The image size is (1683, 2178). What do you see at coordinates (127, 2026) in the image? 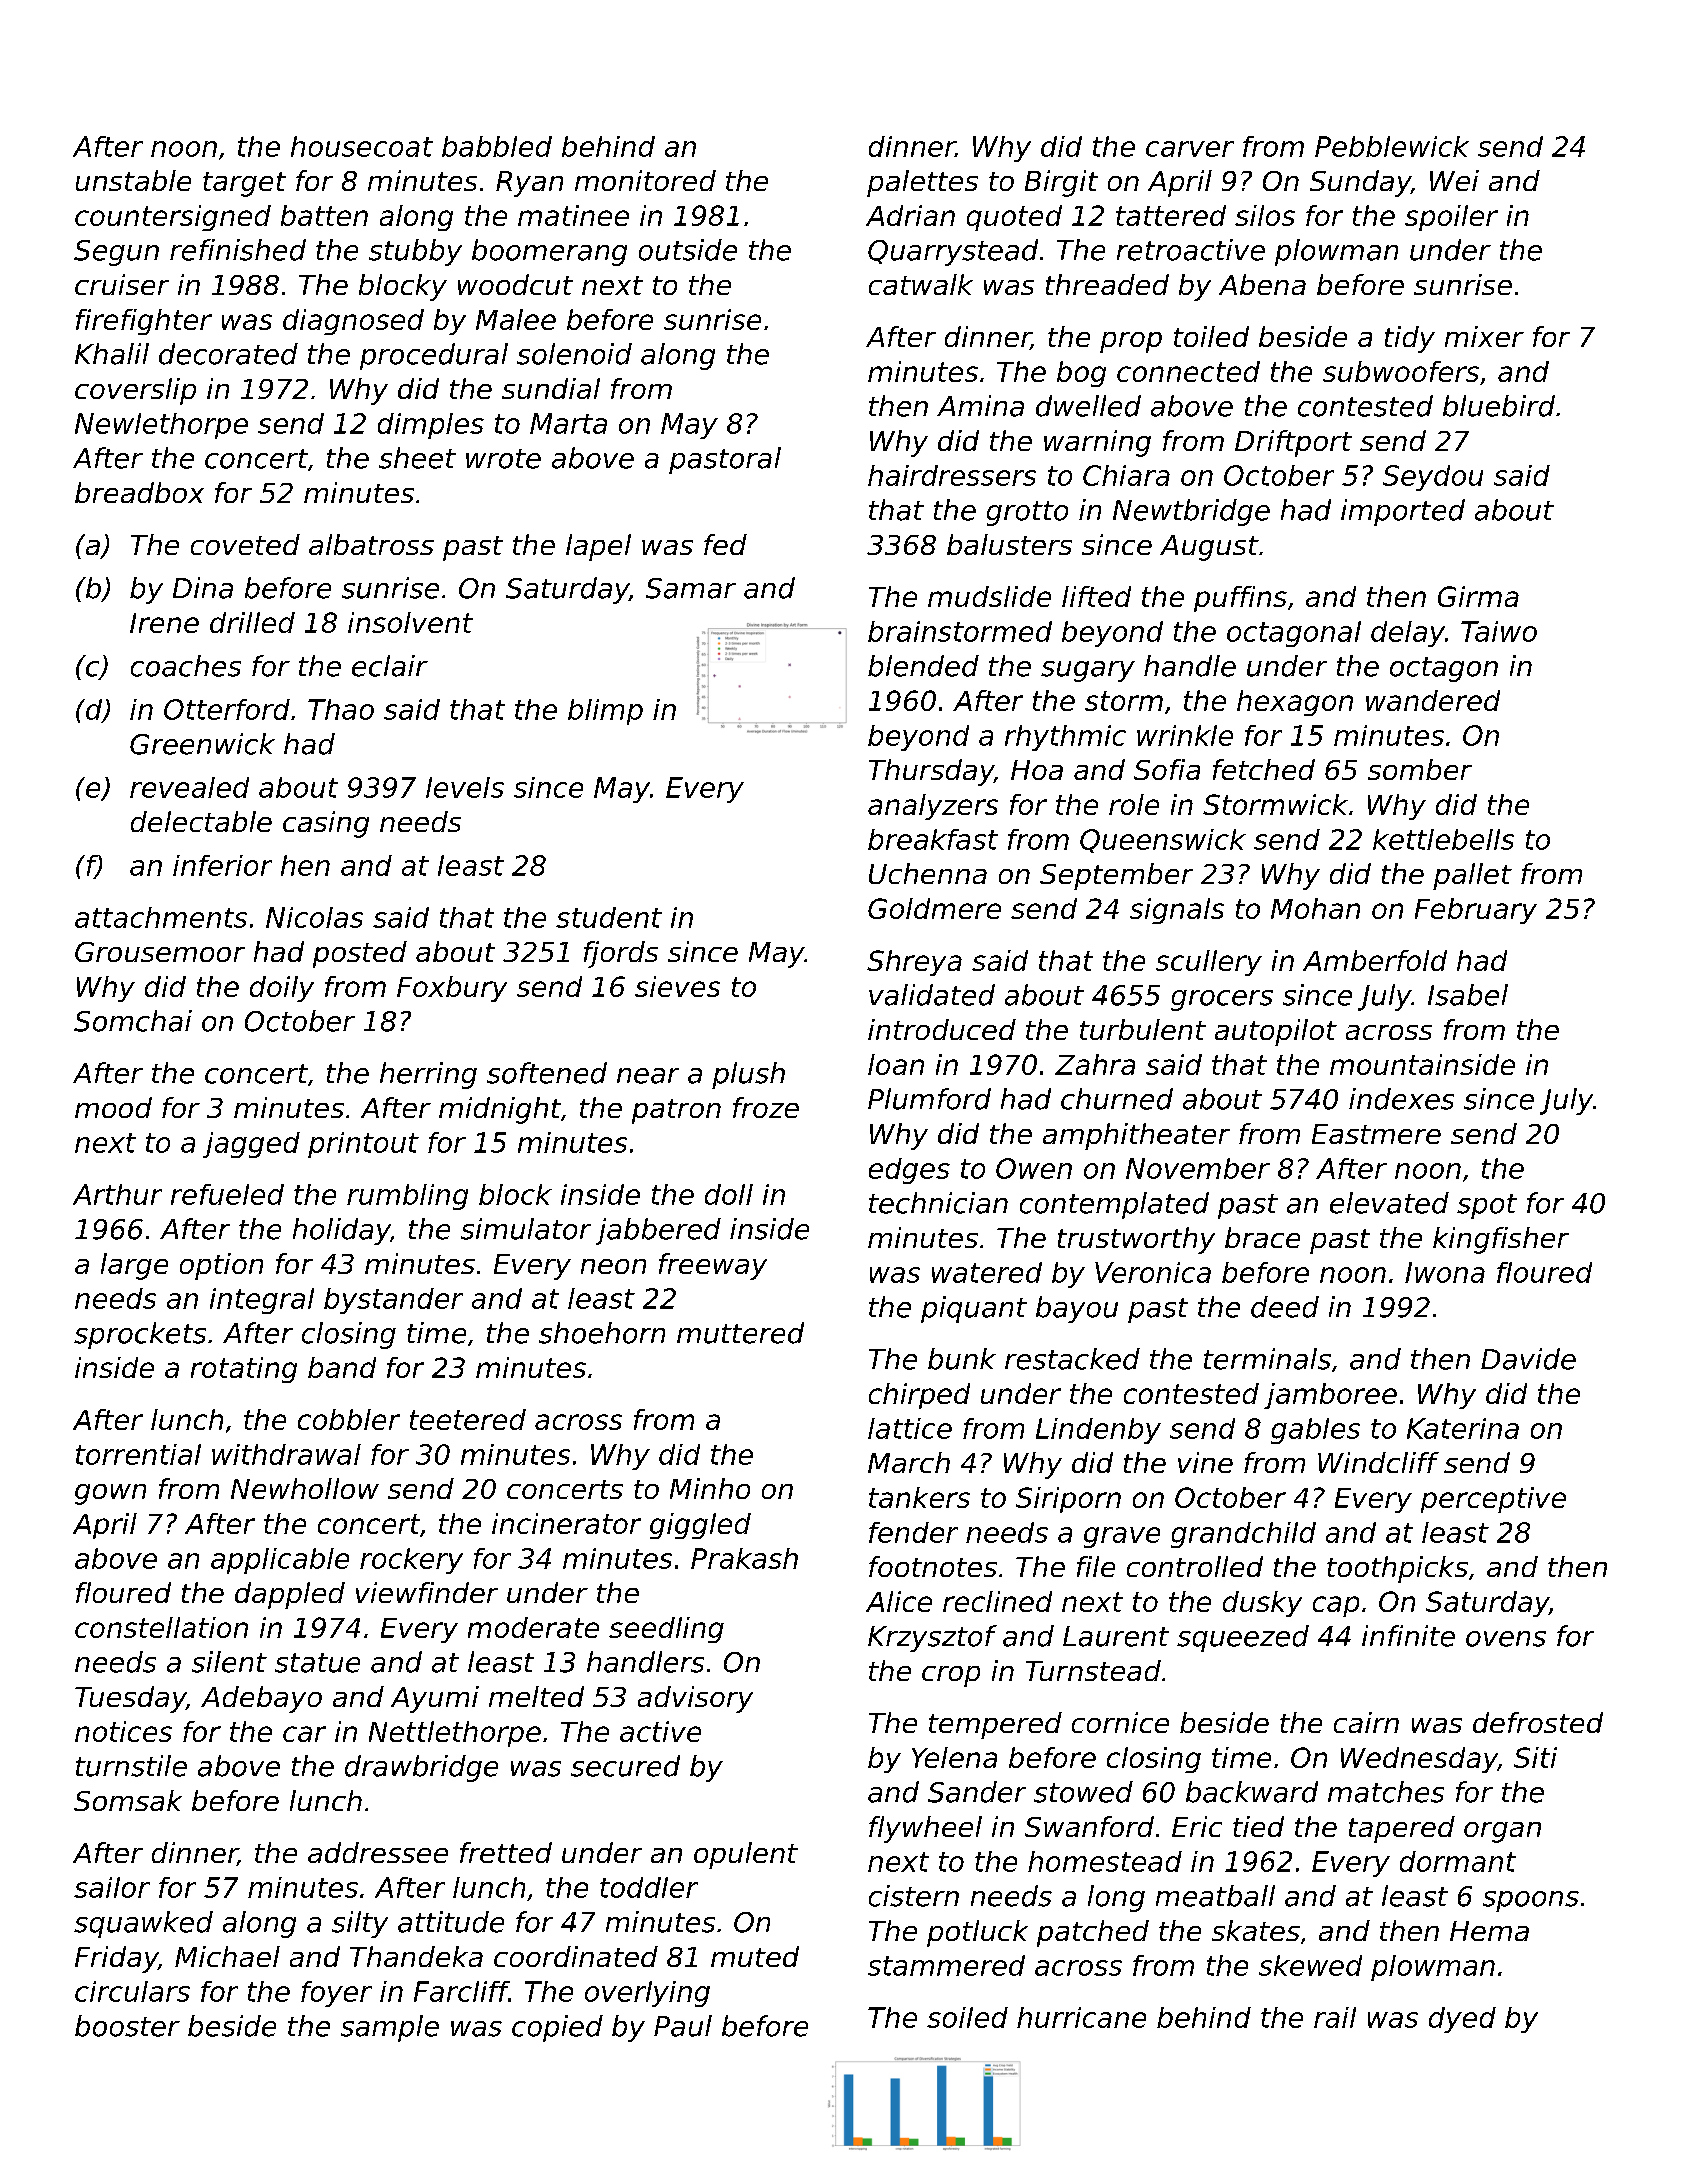
I see `booster` at bounding box center [127, 2026].
